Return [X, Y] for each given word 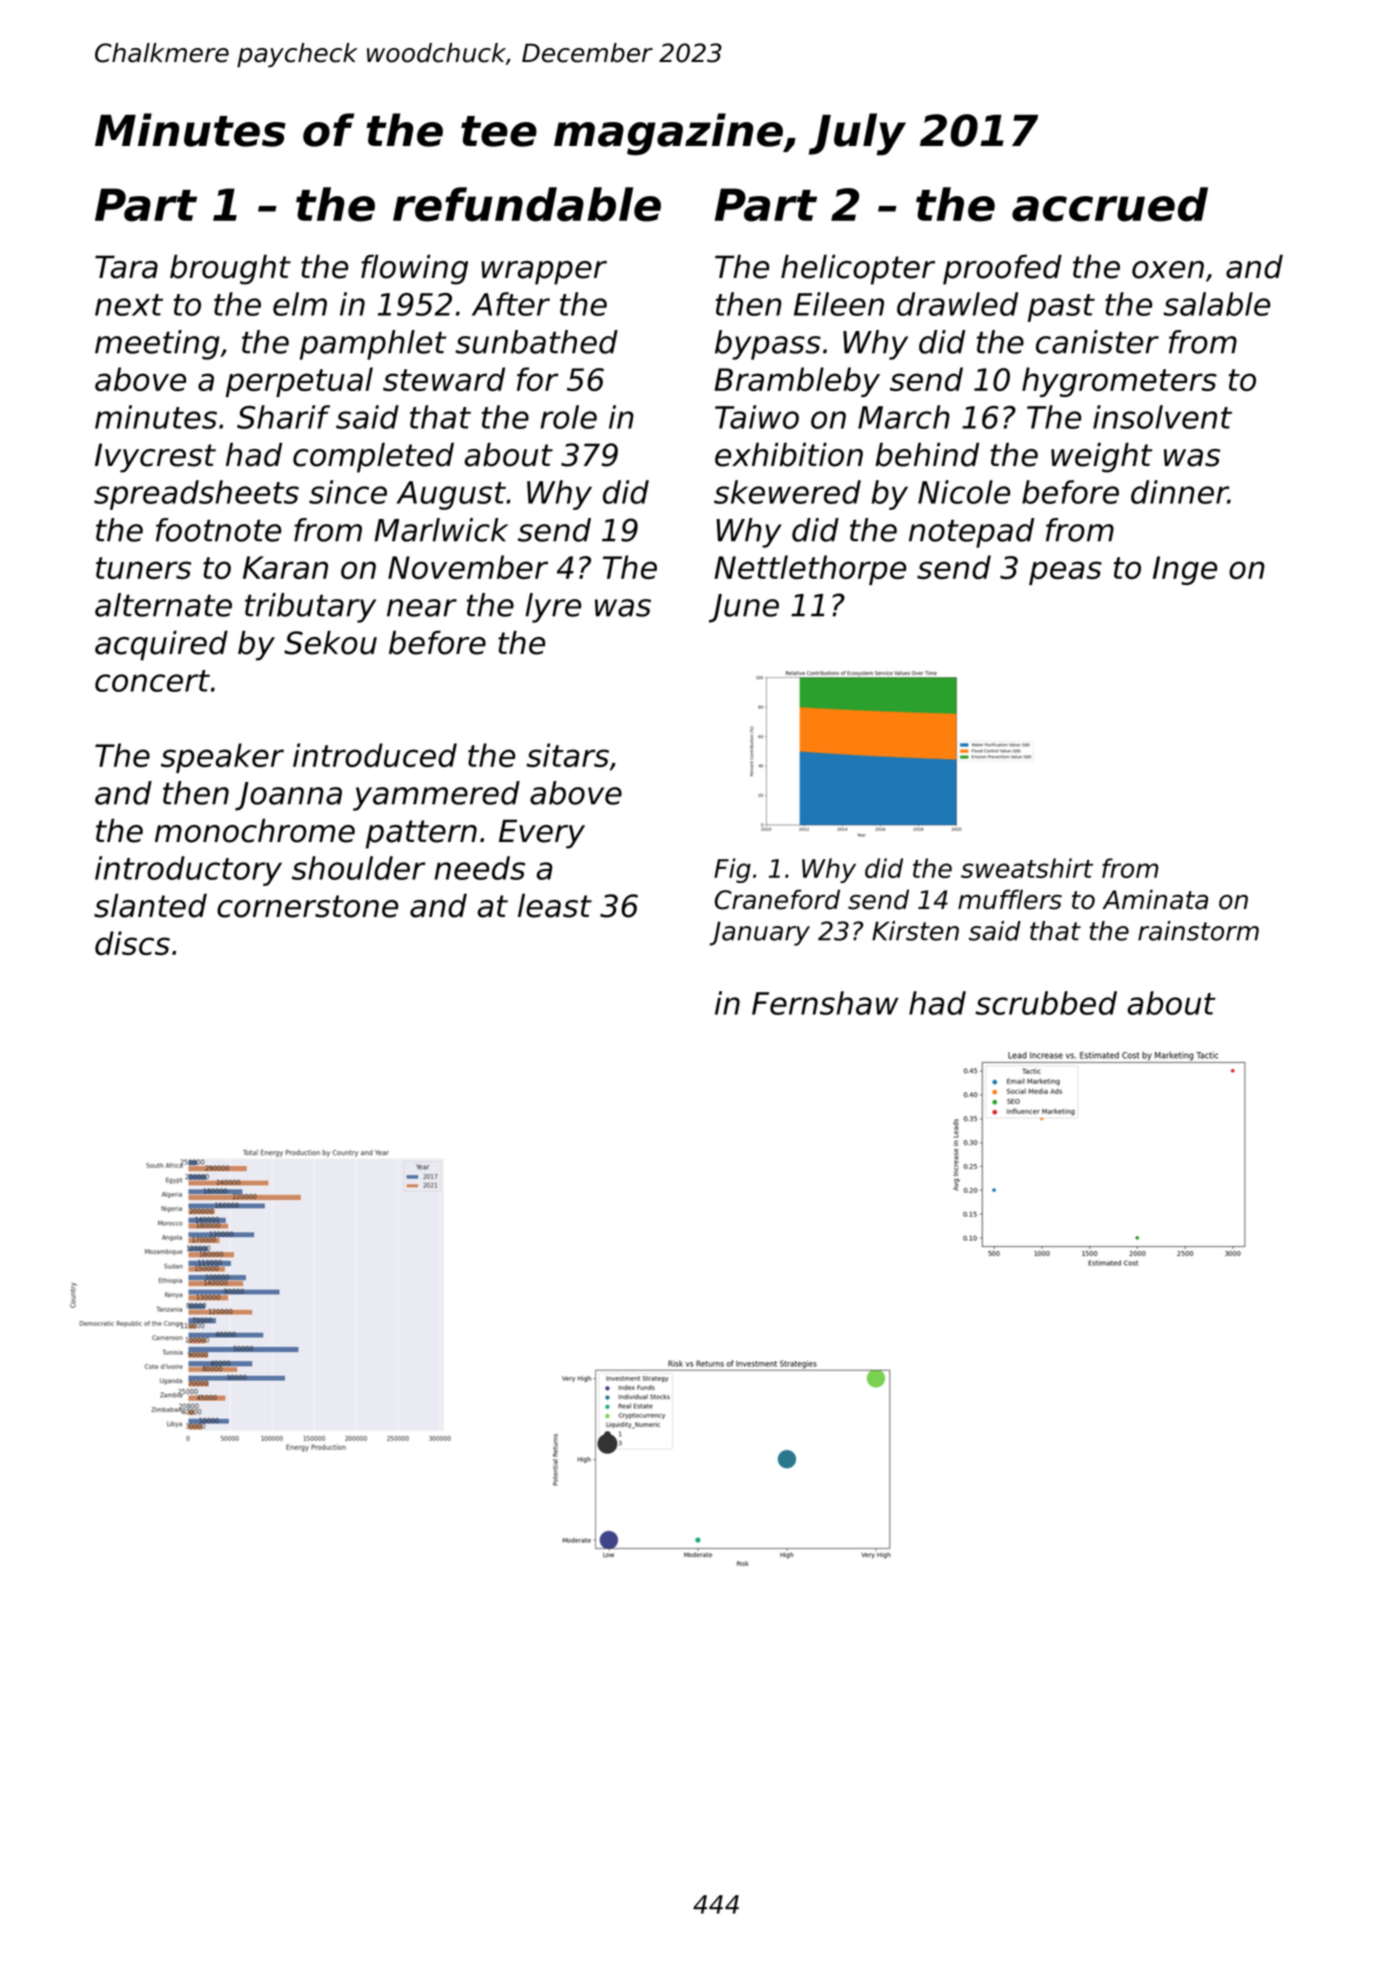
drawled [957, 304]
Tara [126, 267]
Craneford [777, 899]
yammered [436, 796]
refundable [527, 204]
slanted [150, 906]
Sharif [283, 417]
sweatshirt [1027, 868]
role [568, 417]
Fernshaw [825, 1003]
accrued [1110, 204]
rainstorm [1198, 931]
